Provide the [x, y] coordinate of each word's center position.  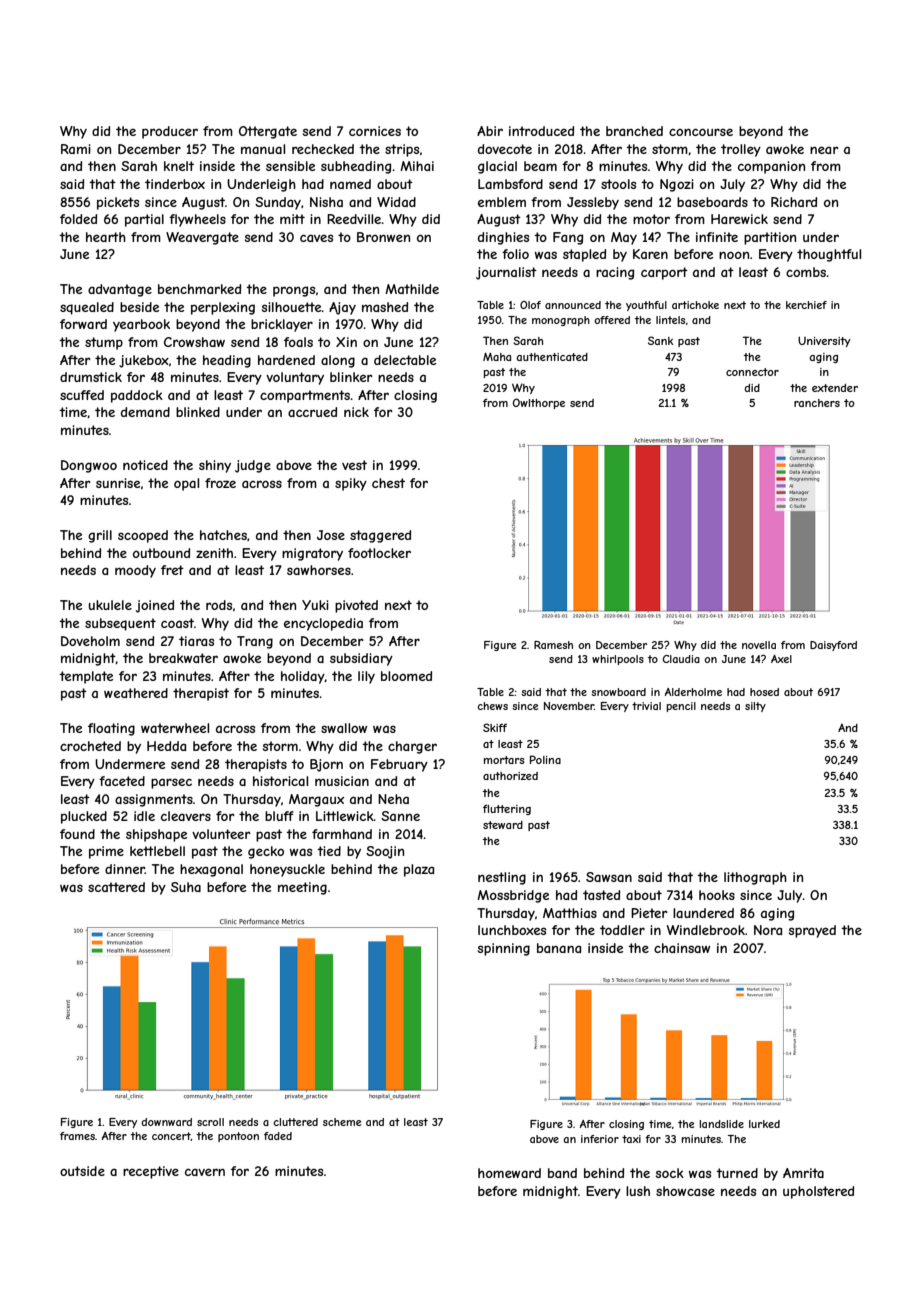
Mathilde [412, 289]
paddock [137, 396]
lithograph [755, 878]
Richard [794, 202]
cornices [375, 131]
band [562, 1173]
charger [412, 747]
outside [82, 1171]
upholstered [818, 1192]
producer [170, 132]
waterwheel [175, 728]
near [824, 150]
